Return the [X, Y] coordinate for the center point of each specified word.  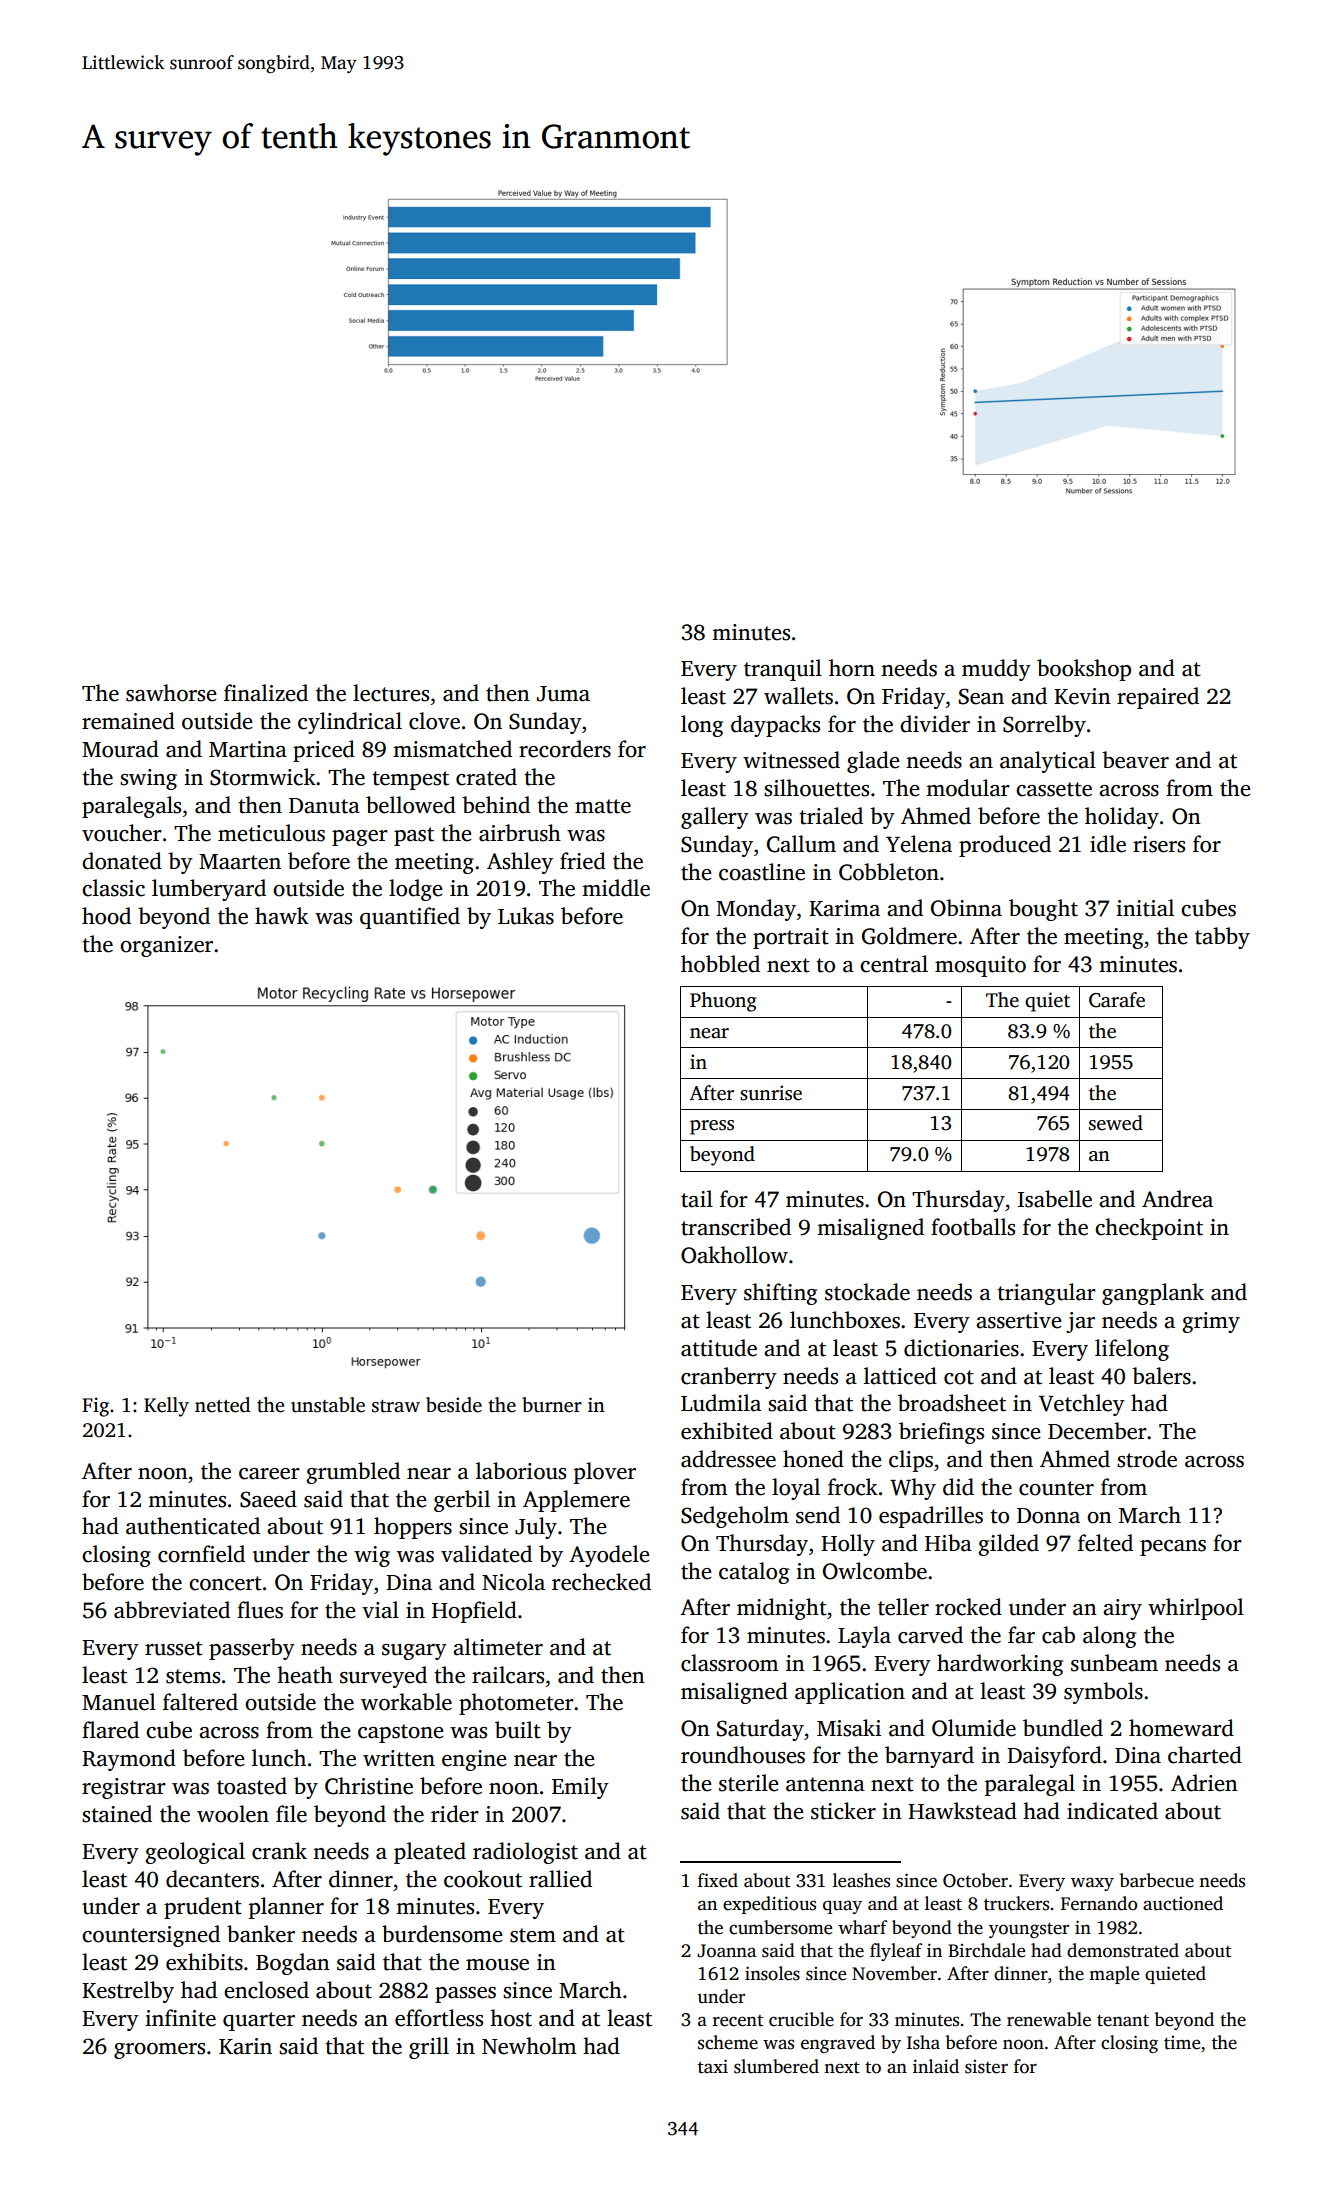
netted [222, 1405]
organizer [166, 946]
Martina [248, 749]
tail [697, 1199]
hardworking [1000, 1665]
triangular [1046, 1294]
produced [1005, 846]
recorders [565, 749]
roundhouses [743, 1755]
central [894, 964]
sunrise [771, 1093]
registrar [124, 1788]
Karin [245, 2046]
